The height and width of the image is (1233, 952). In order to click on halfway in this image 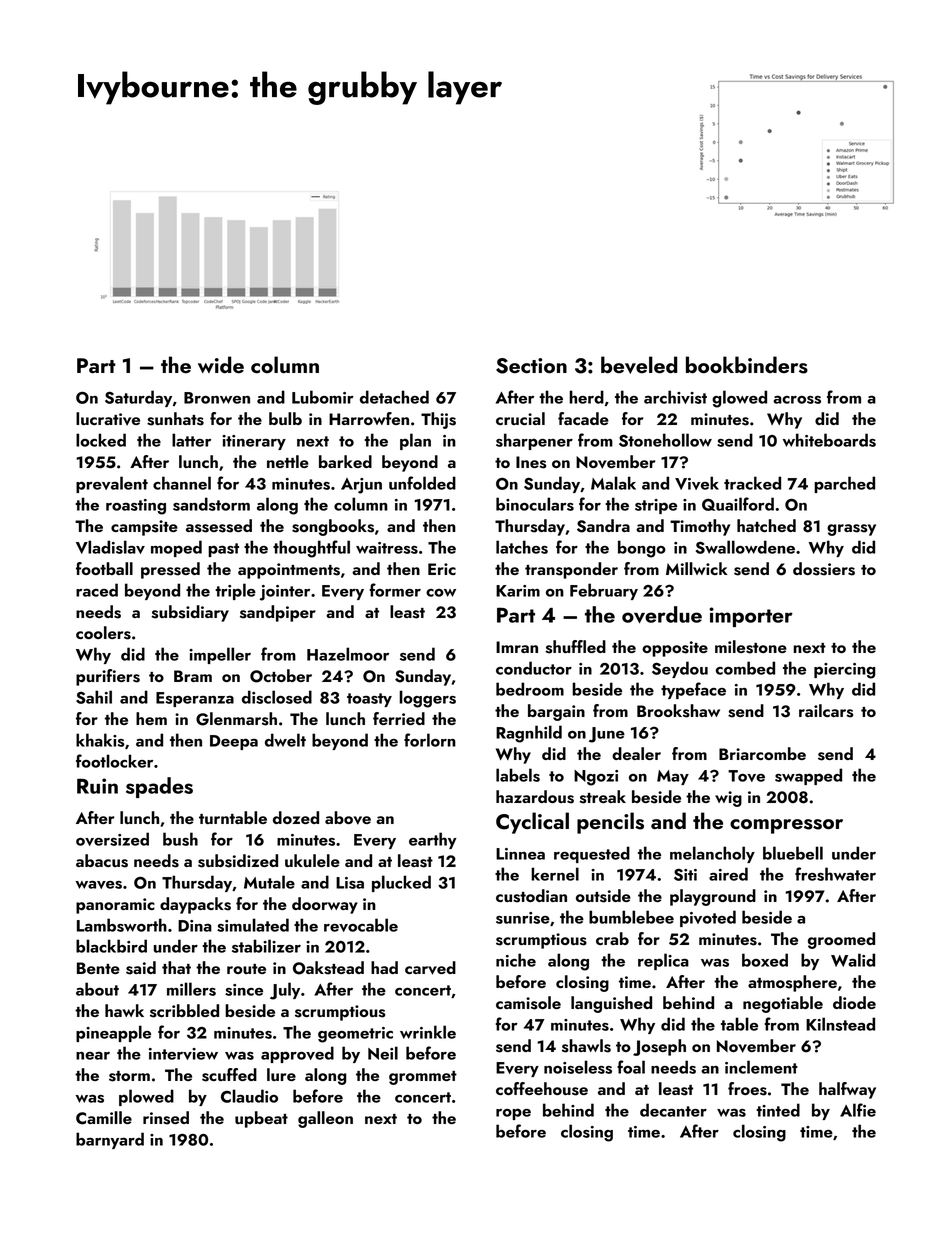, I will do `click(847, 1090)`.
